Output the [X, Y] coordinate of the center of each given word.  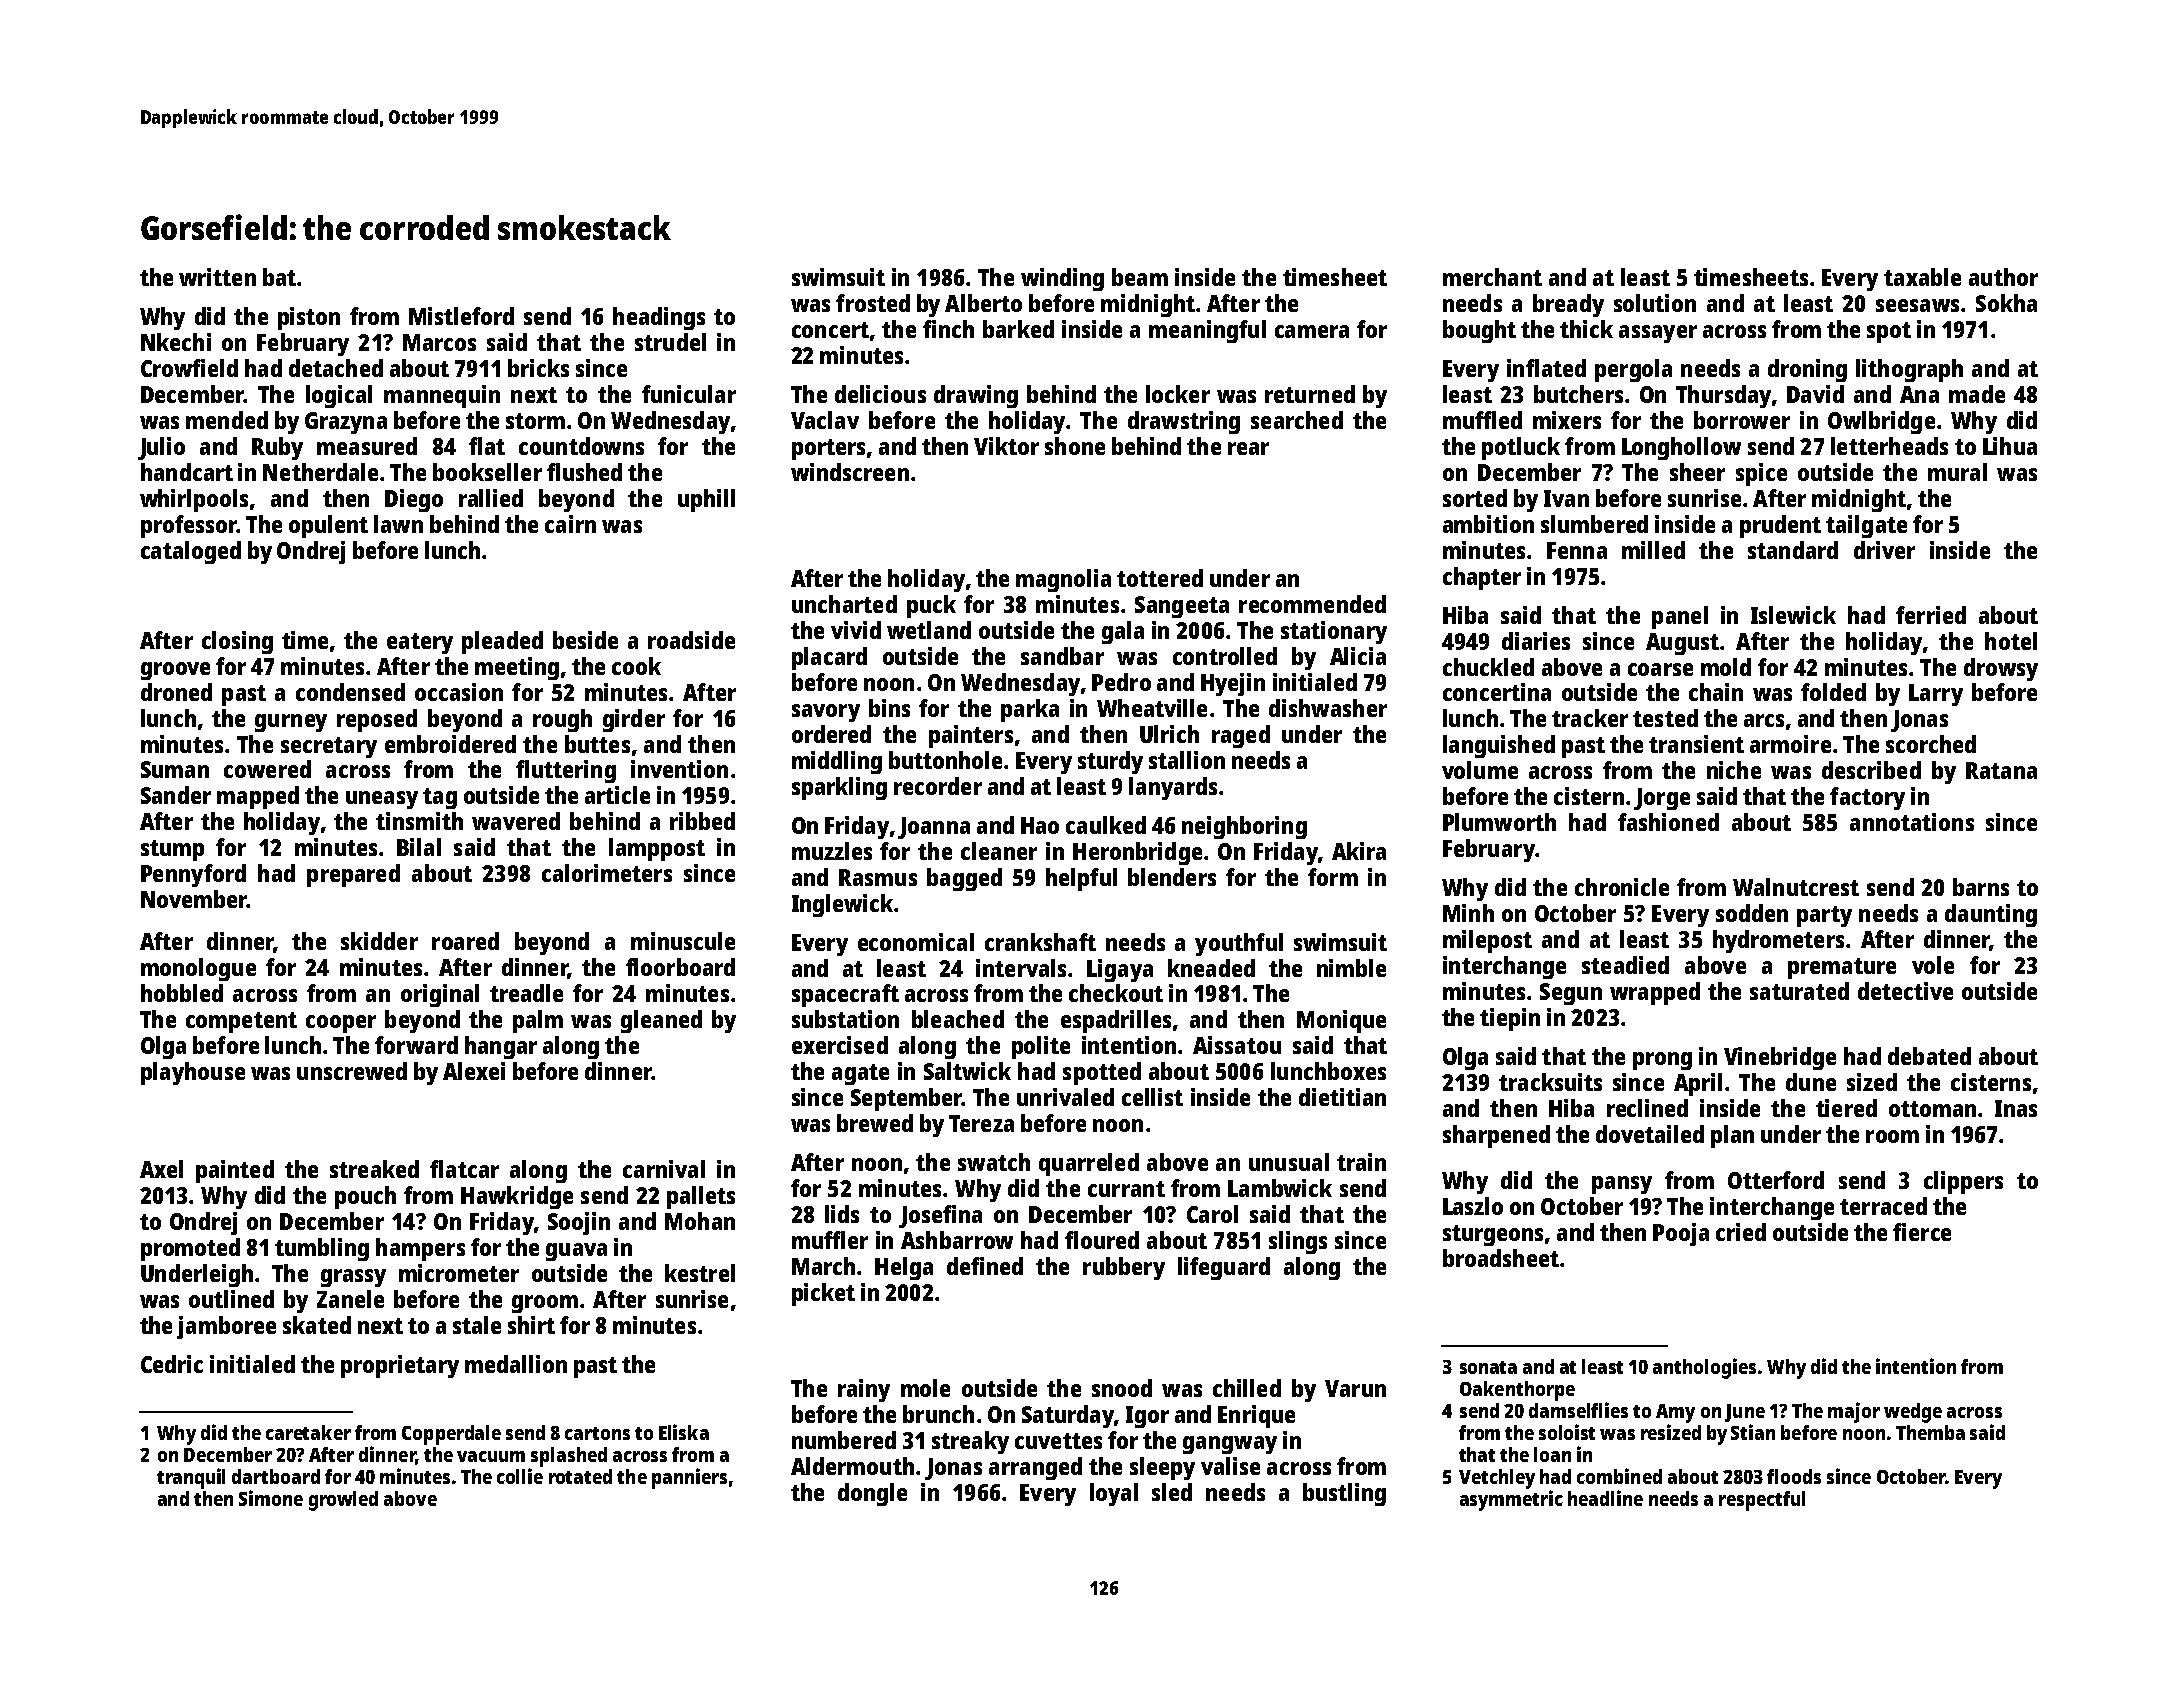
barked [1018, 329]
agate [860, 1074]
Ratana [2001, 770]
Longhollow [1681, 448]
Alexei [474, 1071]
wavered [516, 821]
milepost [1487, 941]
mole [925, 1388]
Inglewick [842, 905]
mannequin [442, 396]
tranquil [191, 1478]
